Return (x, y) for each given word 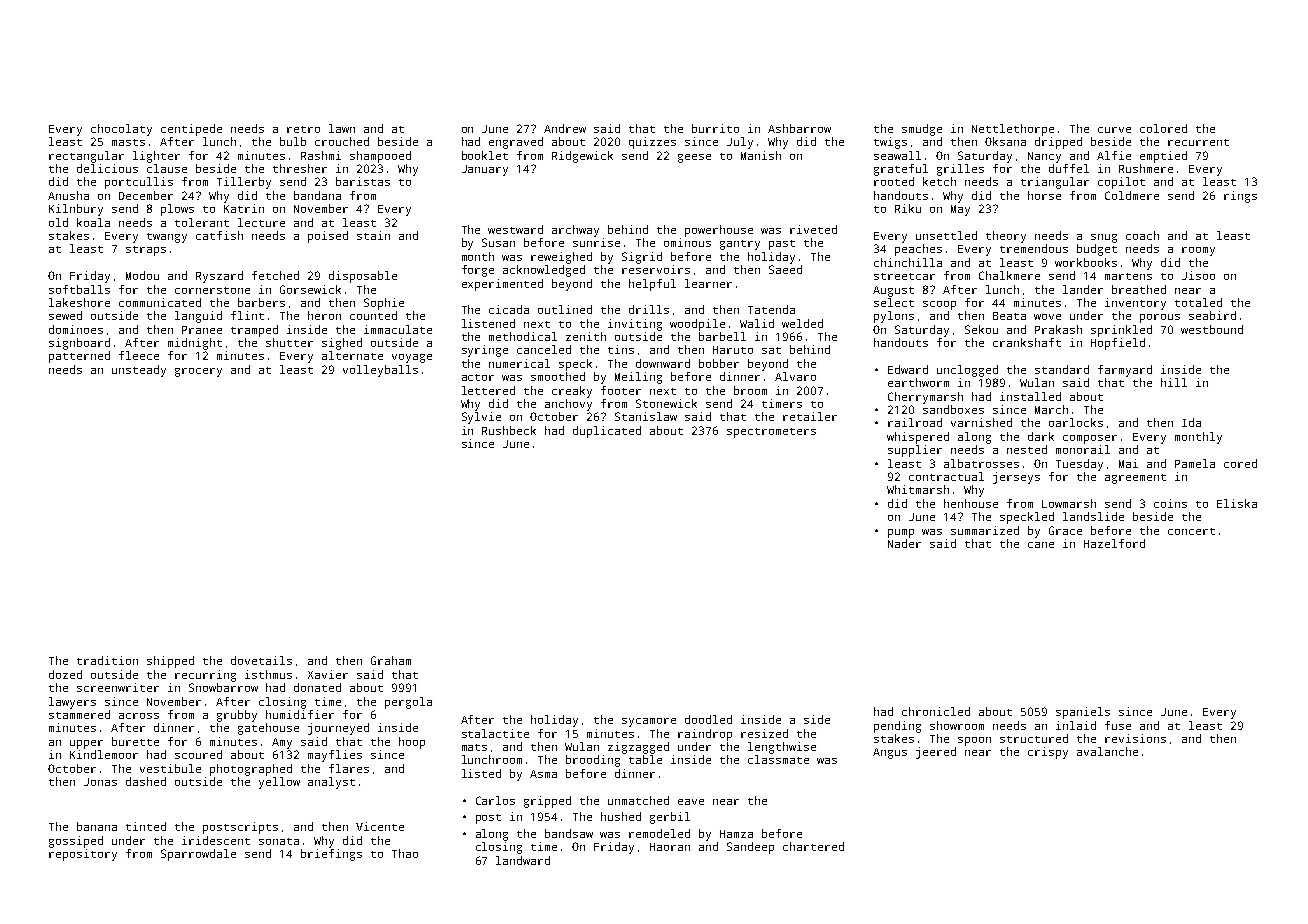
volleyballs (380, 371)
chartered (813, 846)
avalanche (1107, 751)
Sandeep (750, 848)
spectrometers (771, 433)
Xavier (328, 674)
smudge (922, 130)
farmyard (1125, 371)
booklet (485, 155)
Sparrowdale (198, 855)
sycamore (649, 722)
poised (328, 237)
